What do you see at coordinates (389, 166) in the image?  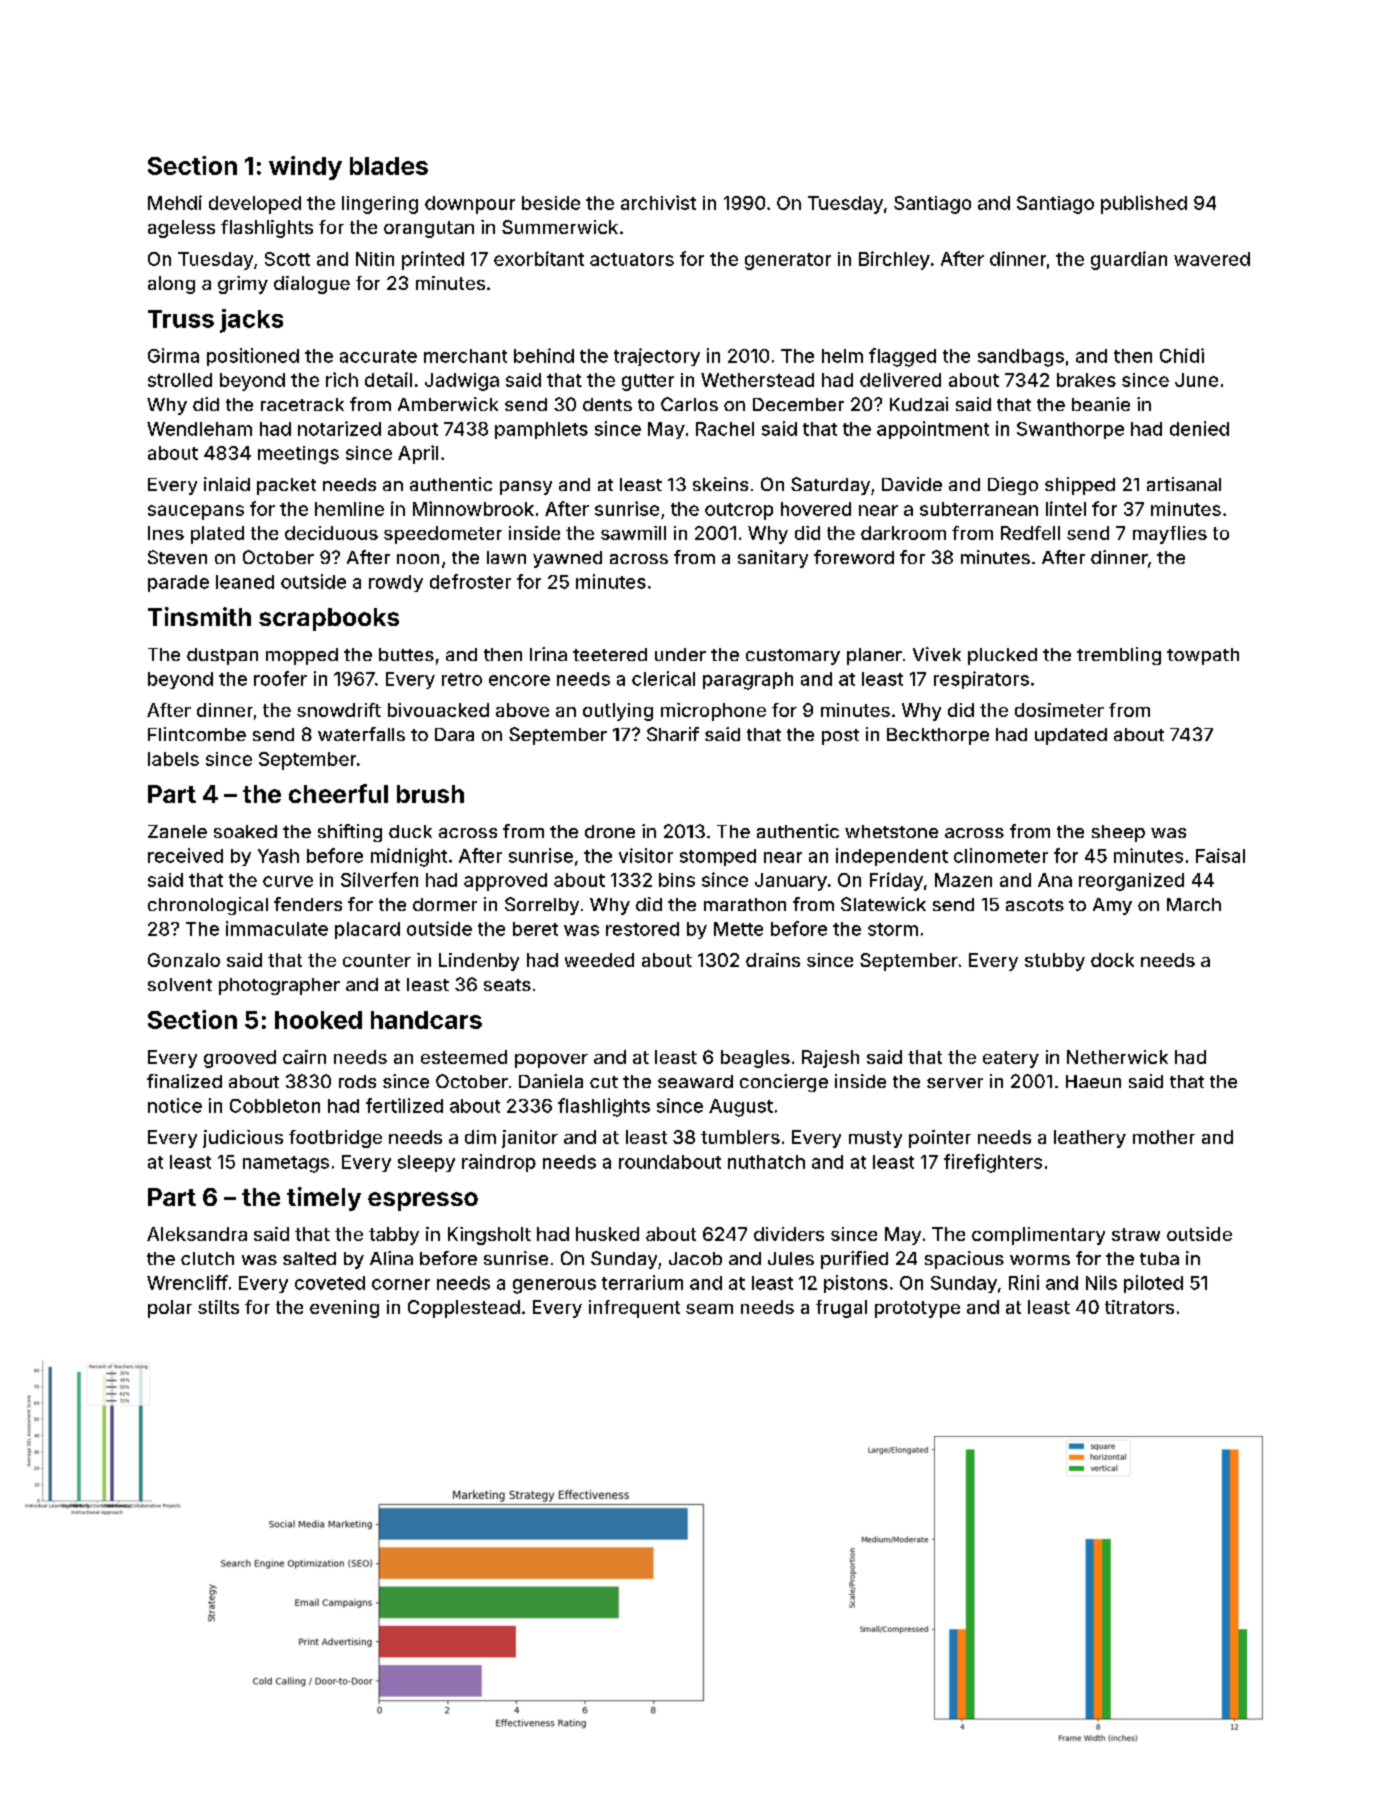 I see `blades` at bounding box center [389, 166].
